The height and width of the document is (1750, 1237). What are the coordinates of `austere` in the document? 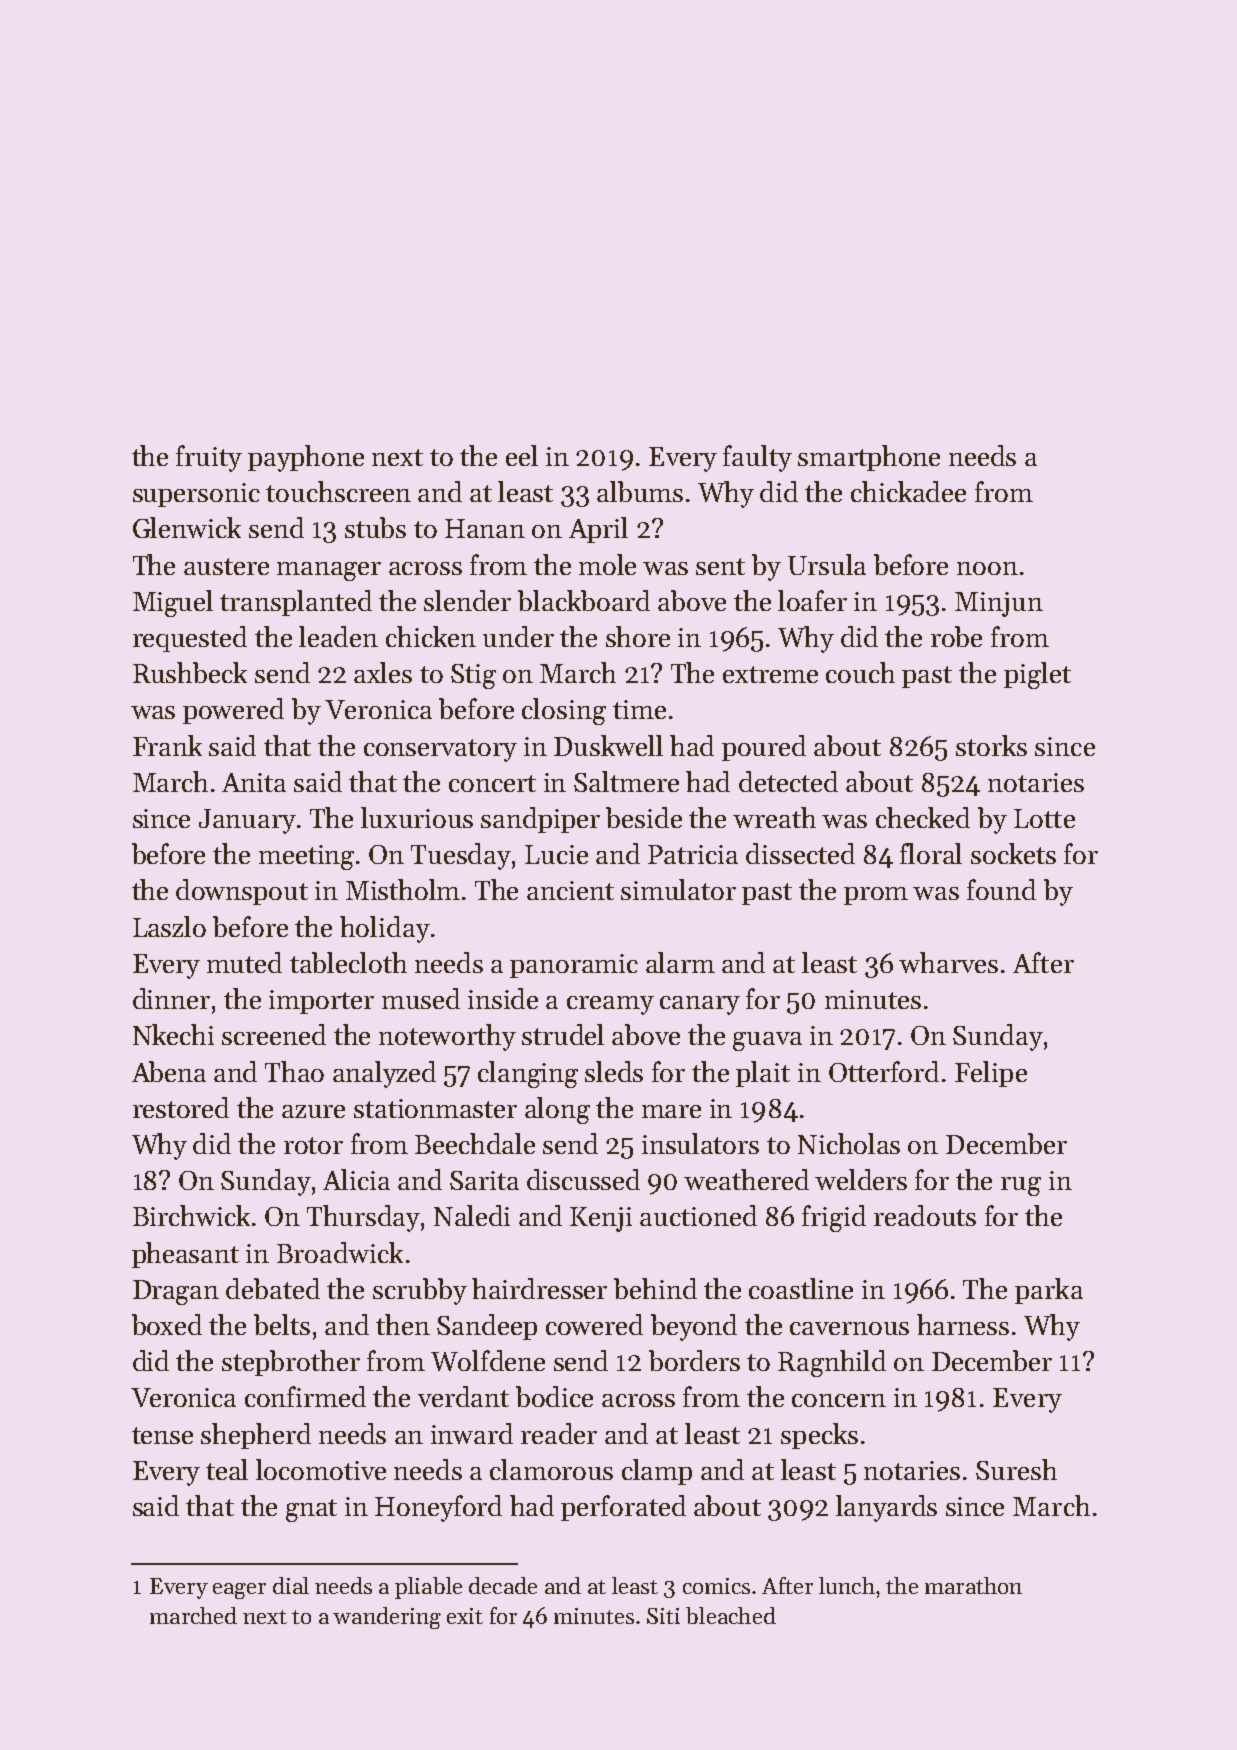 It's located at (226, 566).
